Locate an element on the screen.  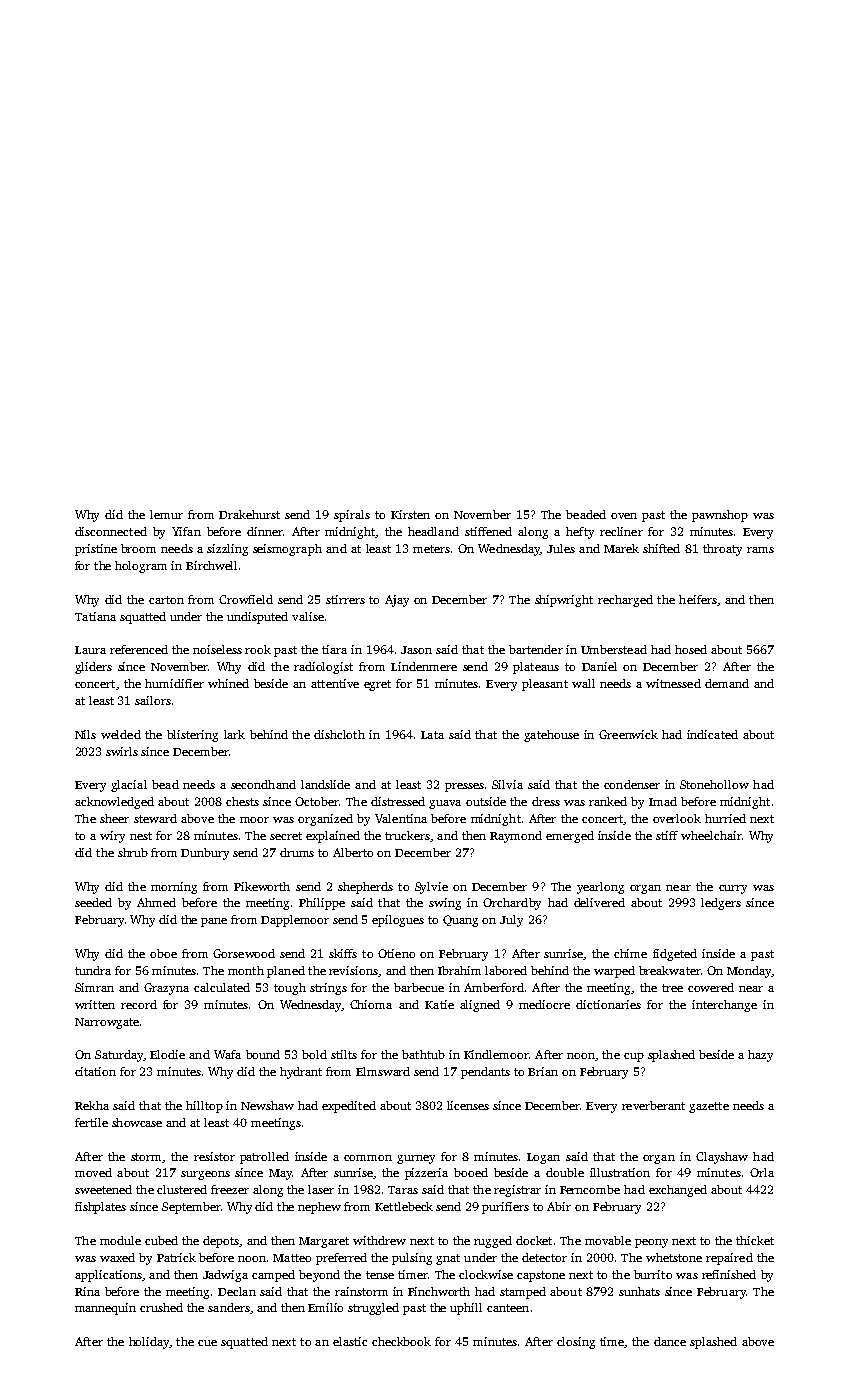
whetstone is located at coordinates (674, 1257).
